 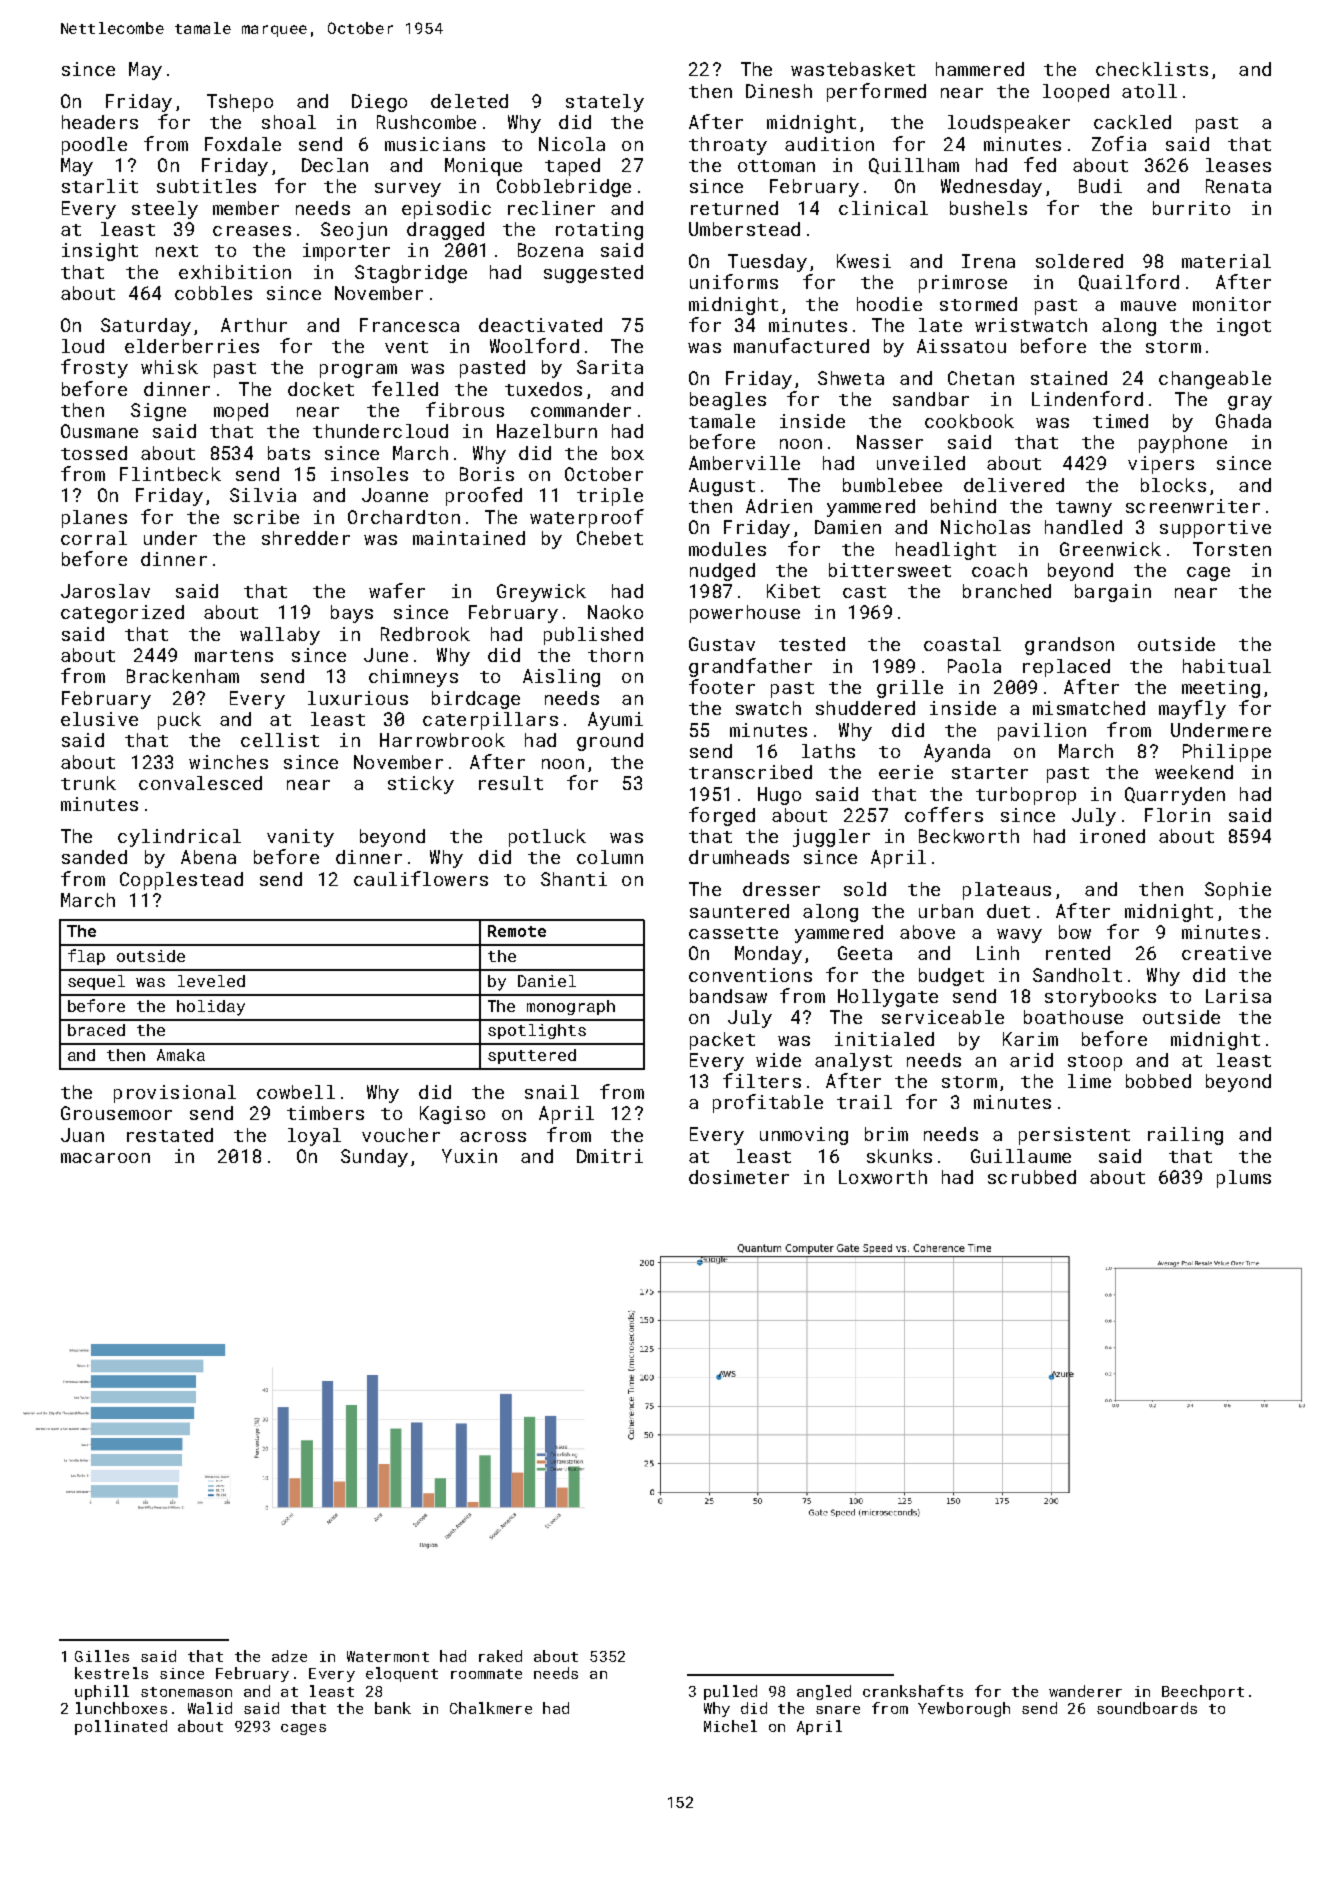 I want to click on program, so click(x=358, y=371).
